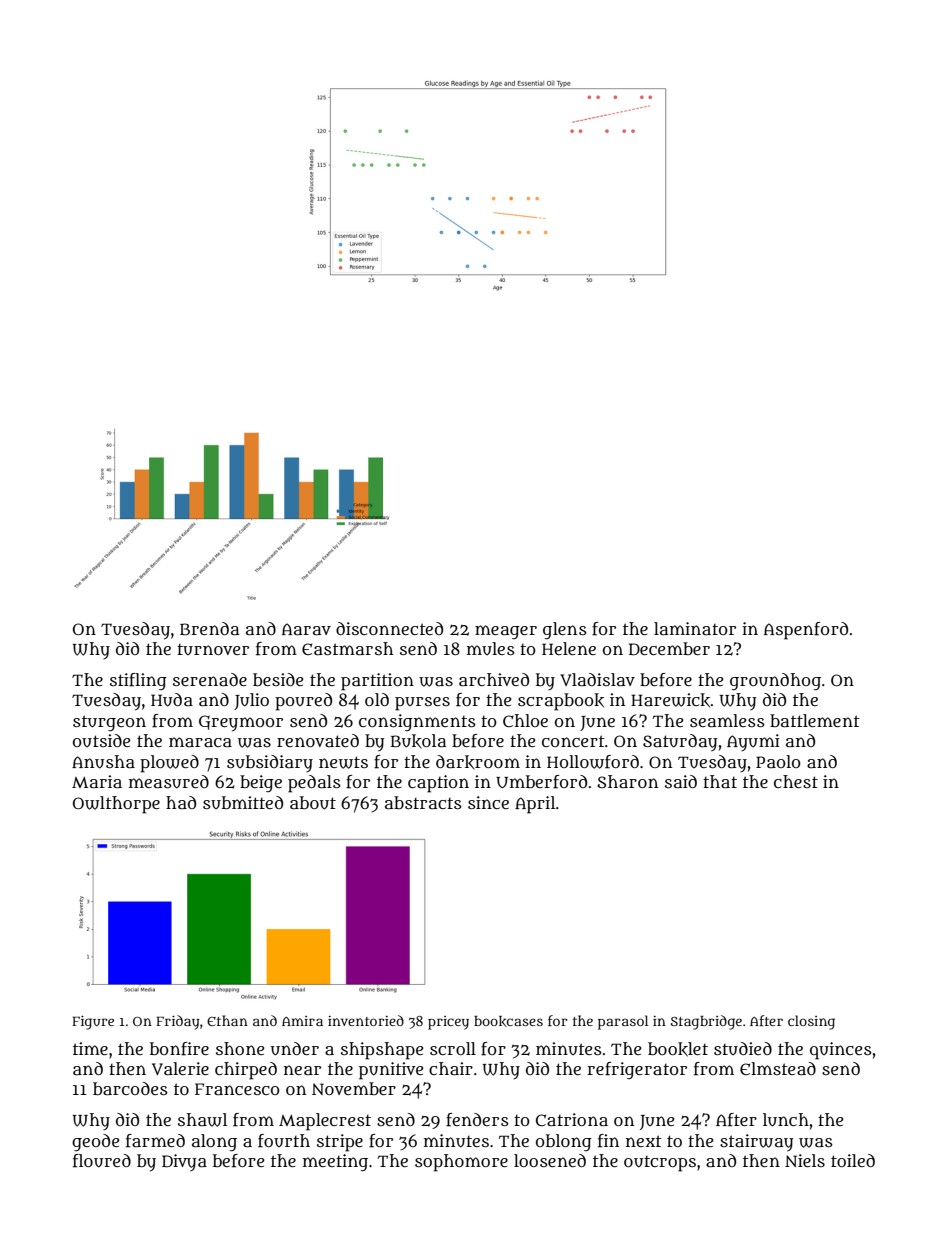 The image size is (952, 1233). What do you see at coordinates (391, 1071) in the image?
I see `punitive` at bounding box center [391, 1071].
